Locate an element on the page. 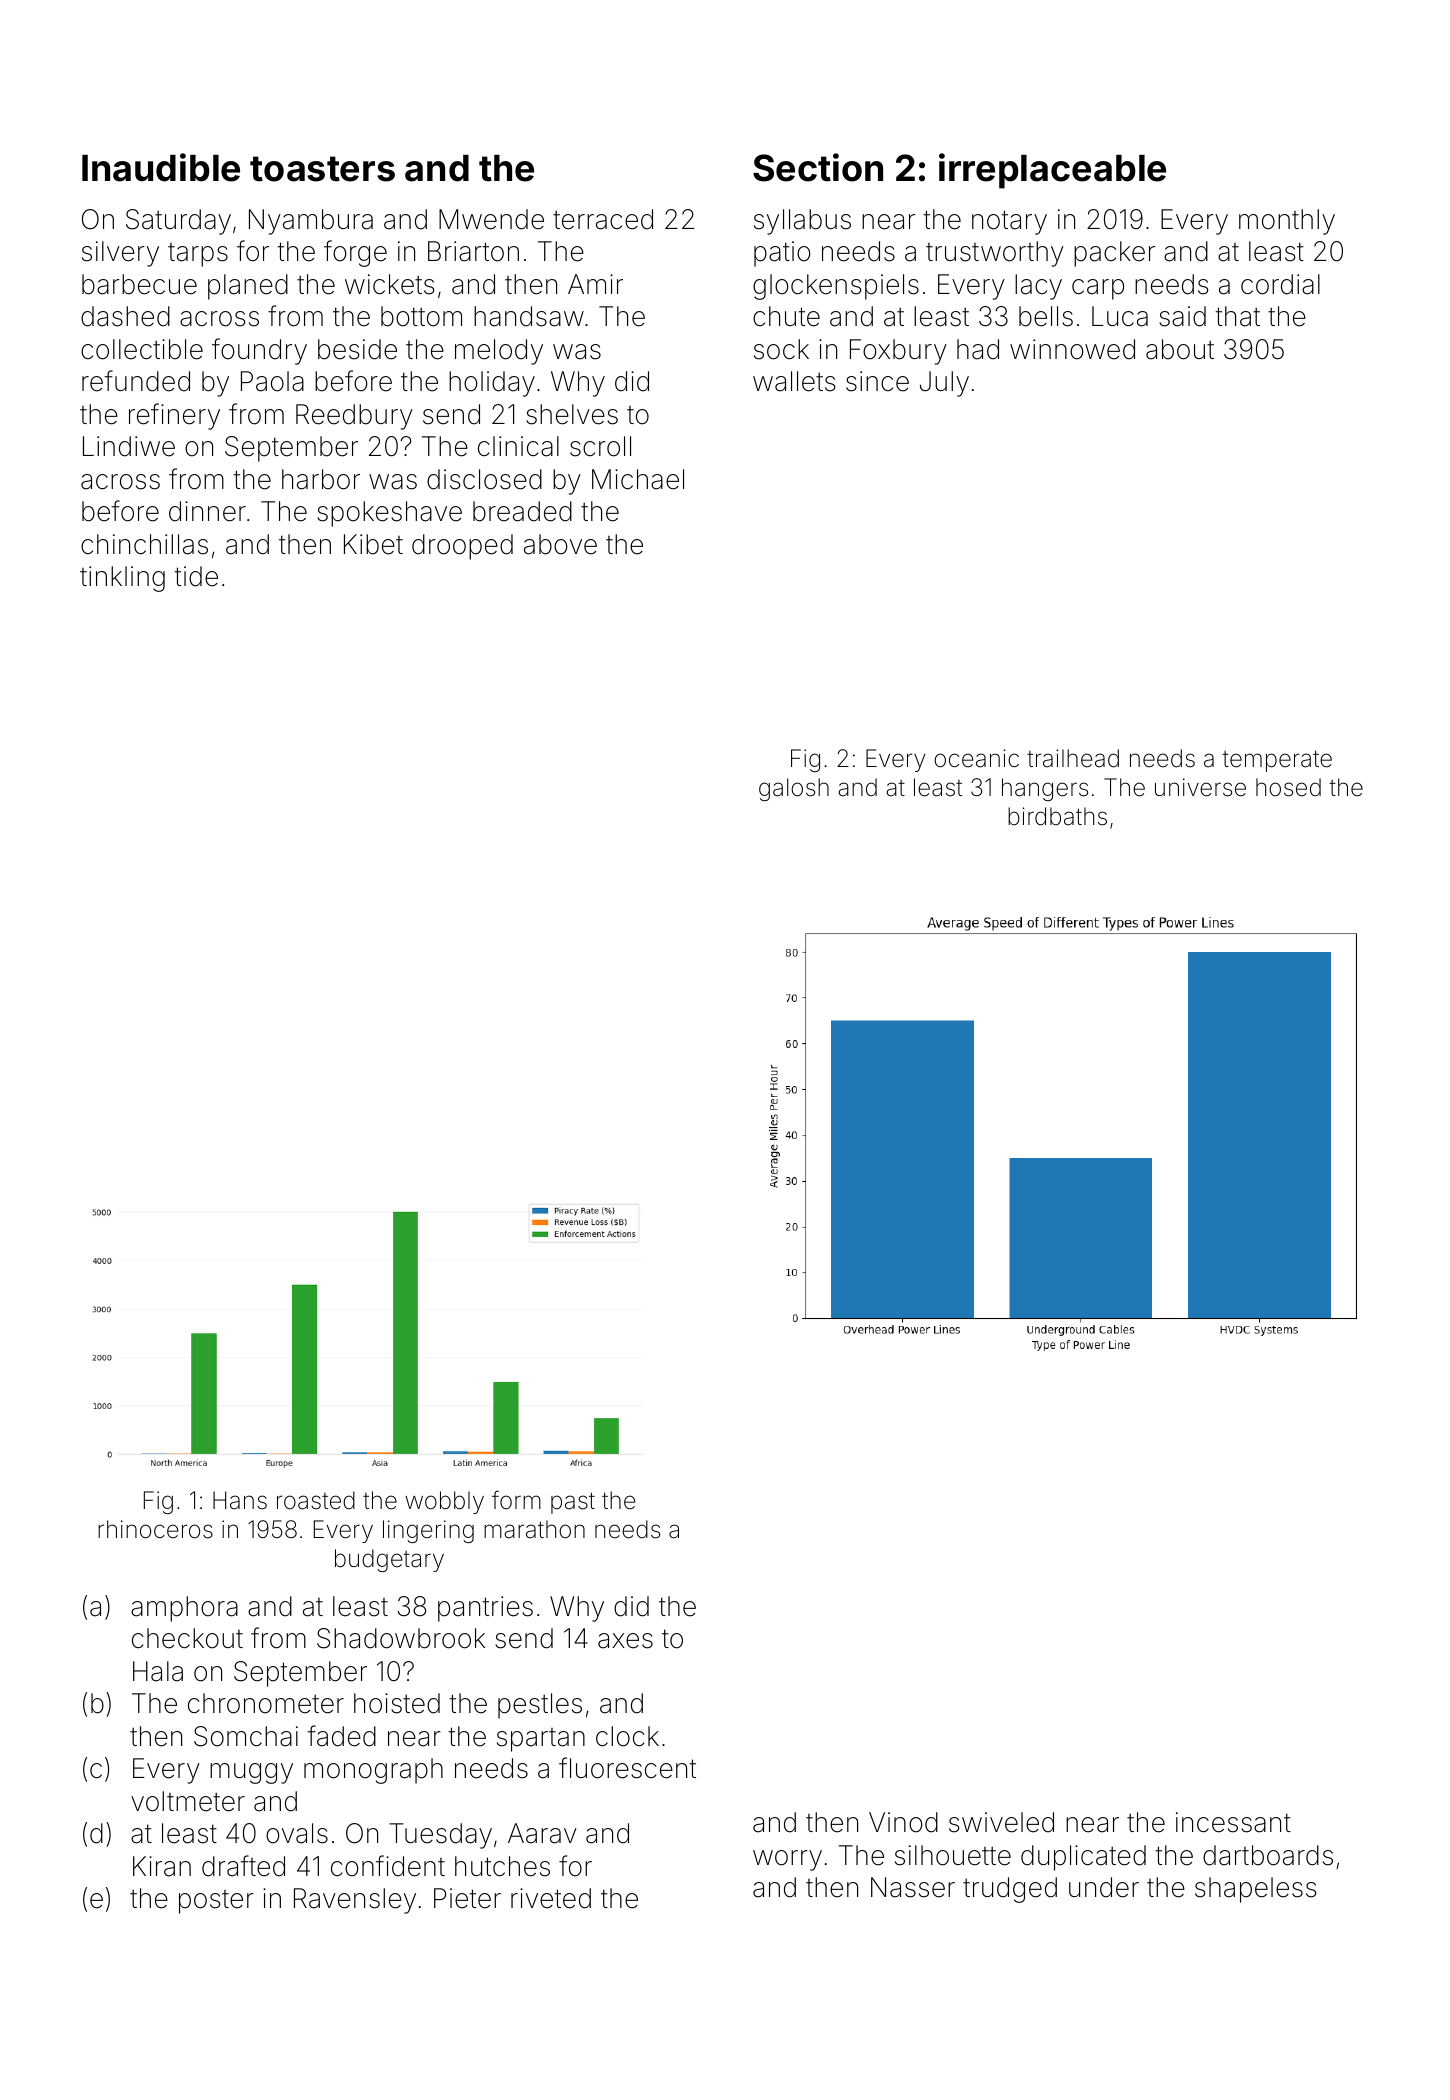  Michael is located at coordinates (638, 479).
